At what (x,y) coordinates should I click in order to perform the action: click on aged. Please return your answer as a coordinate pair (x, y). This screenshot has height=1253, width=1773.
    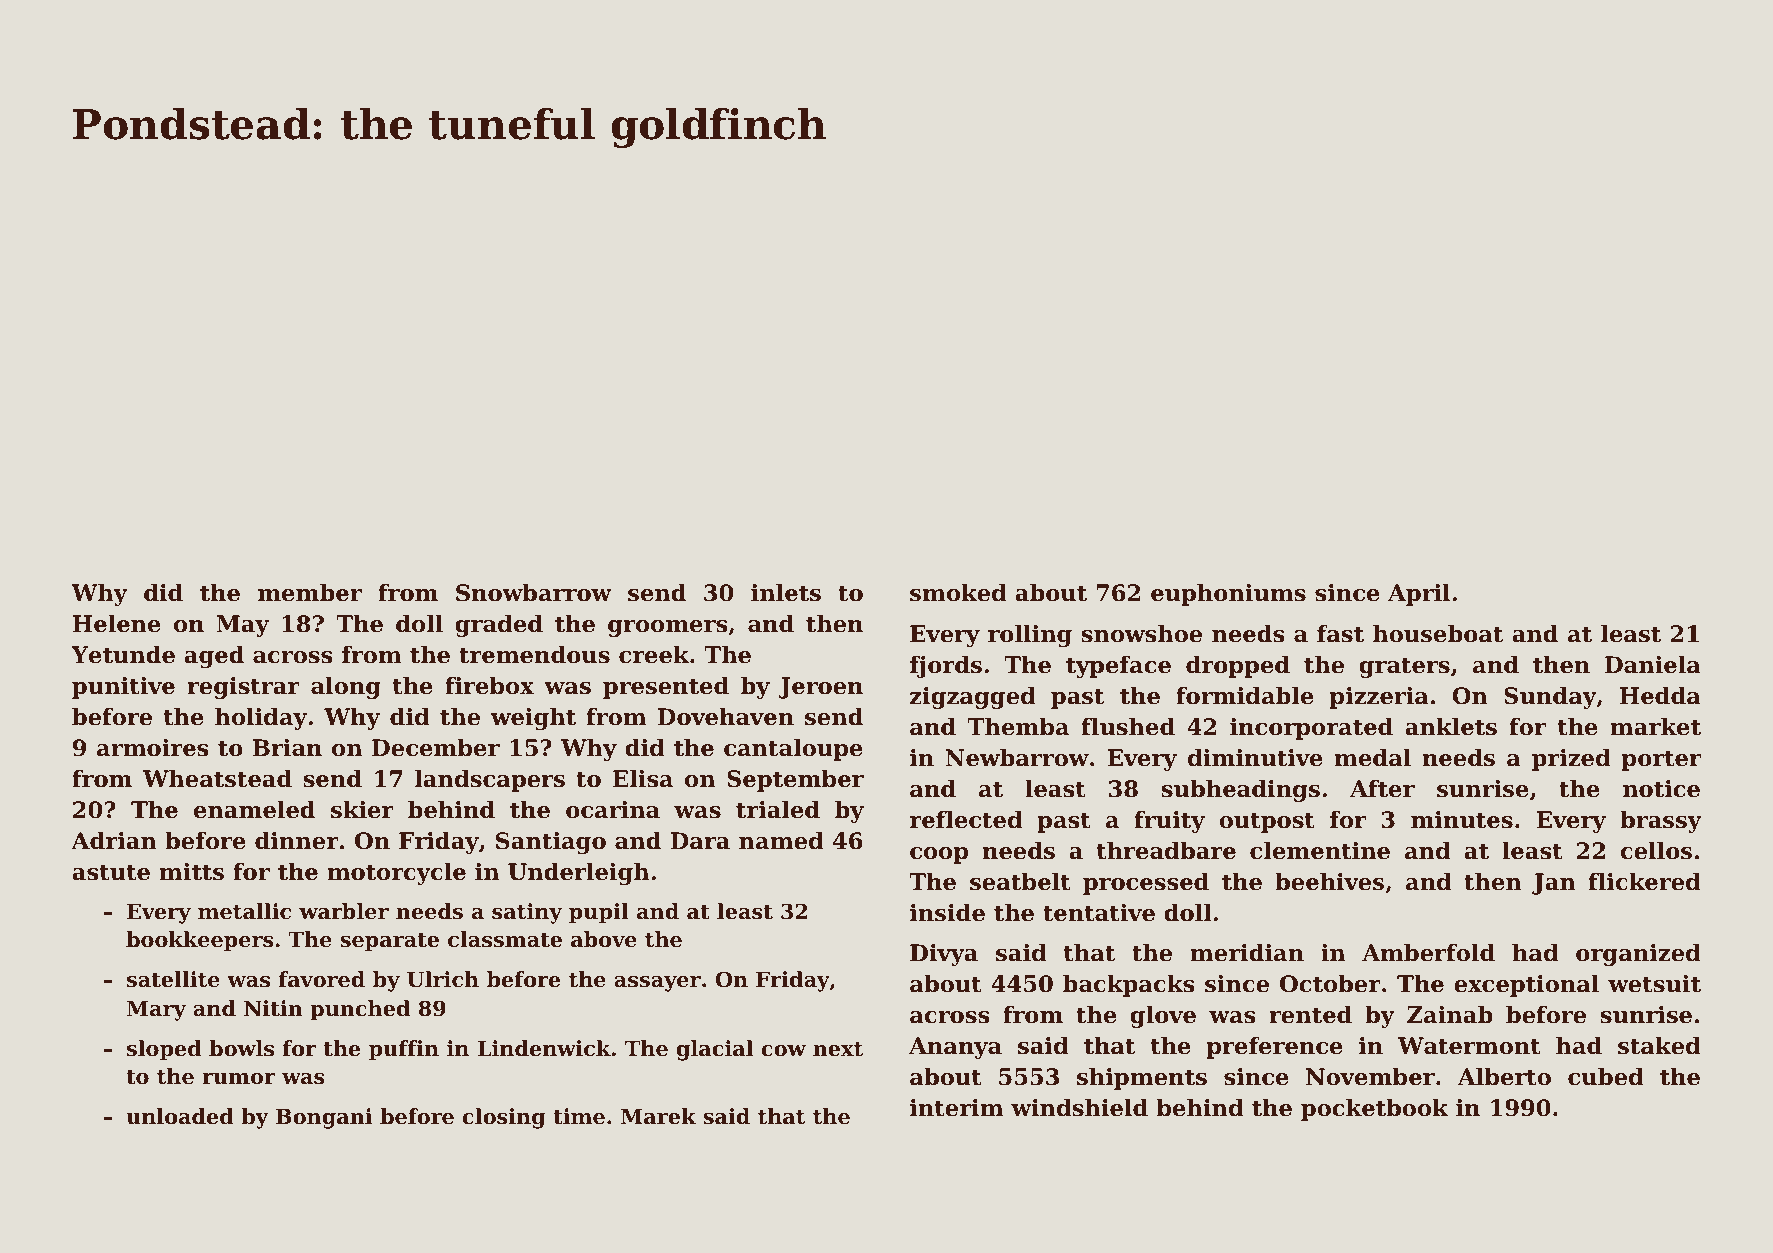
    Looking at the image, I should click on (214, 657).
